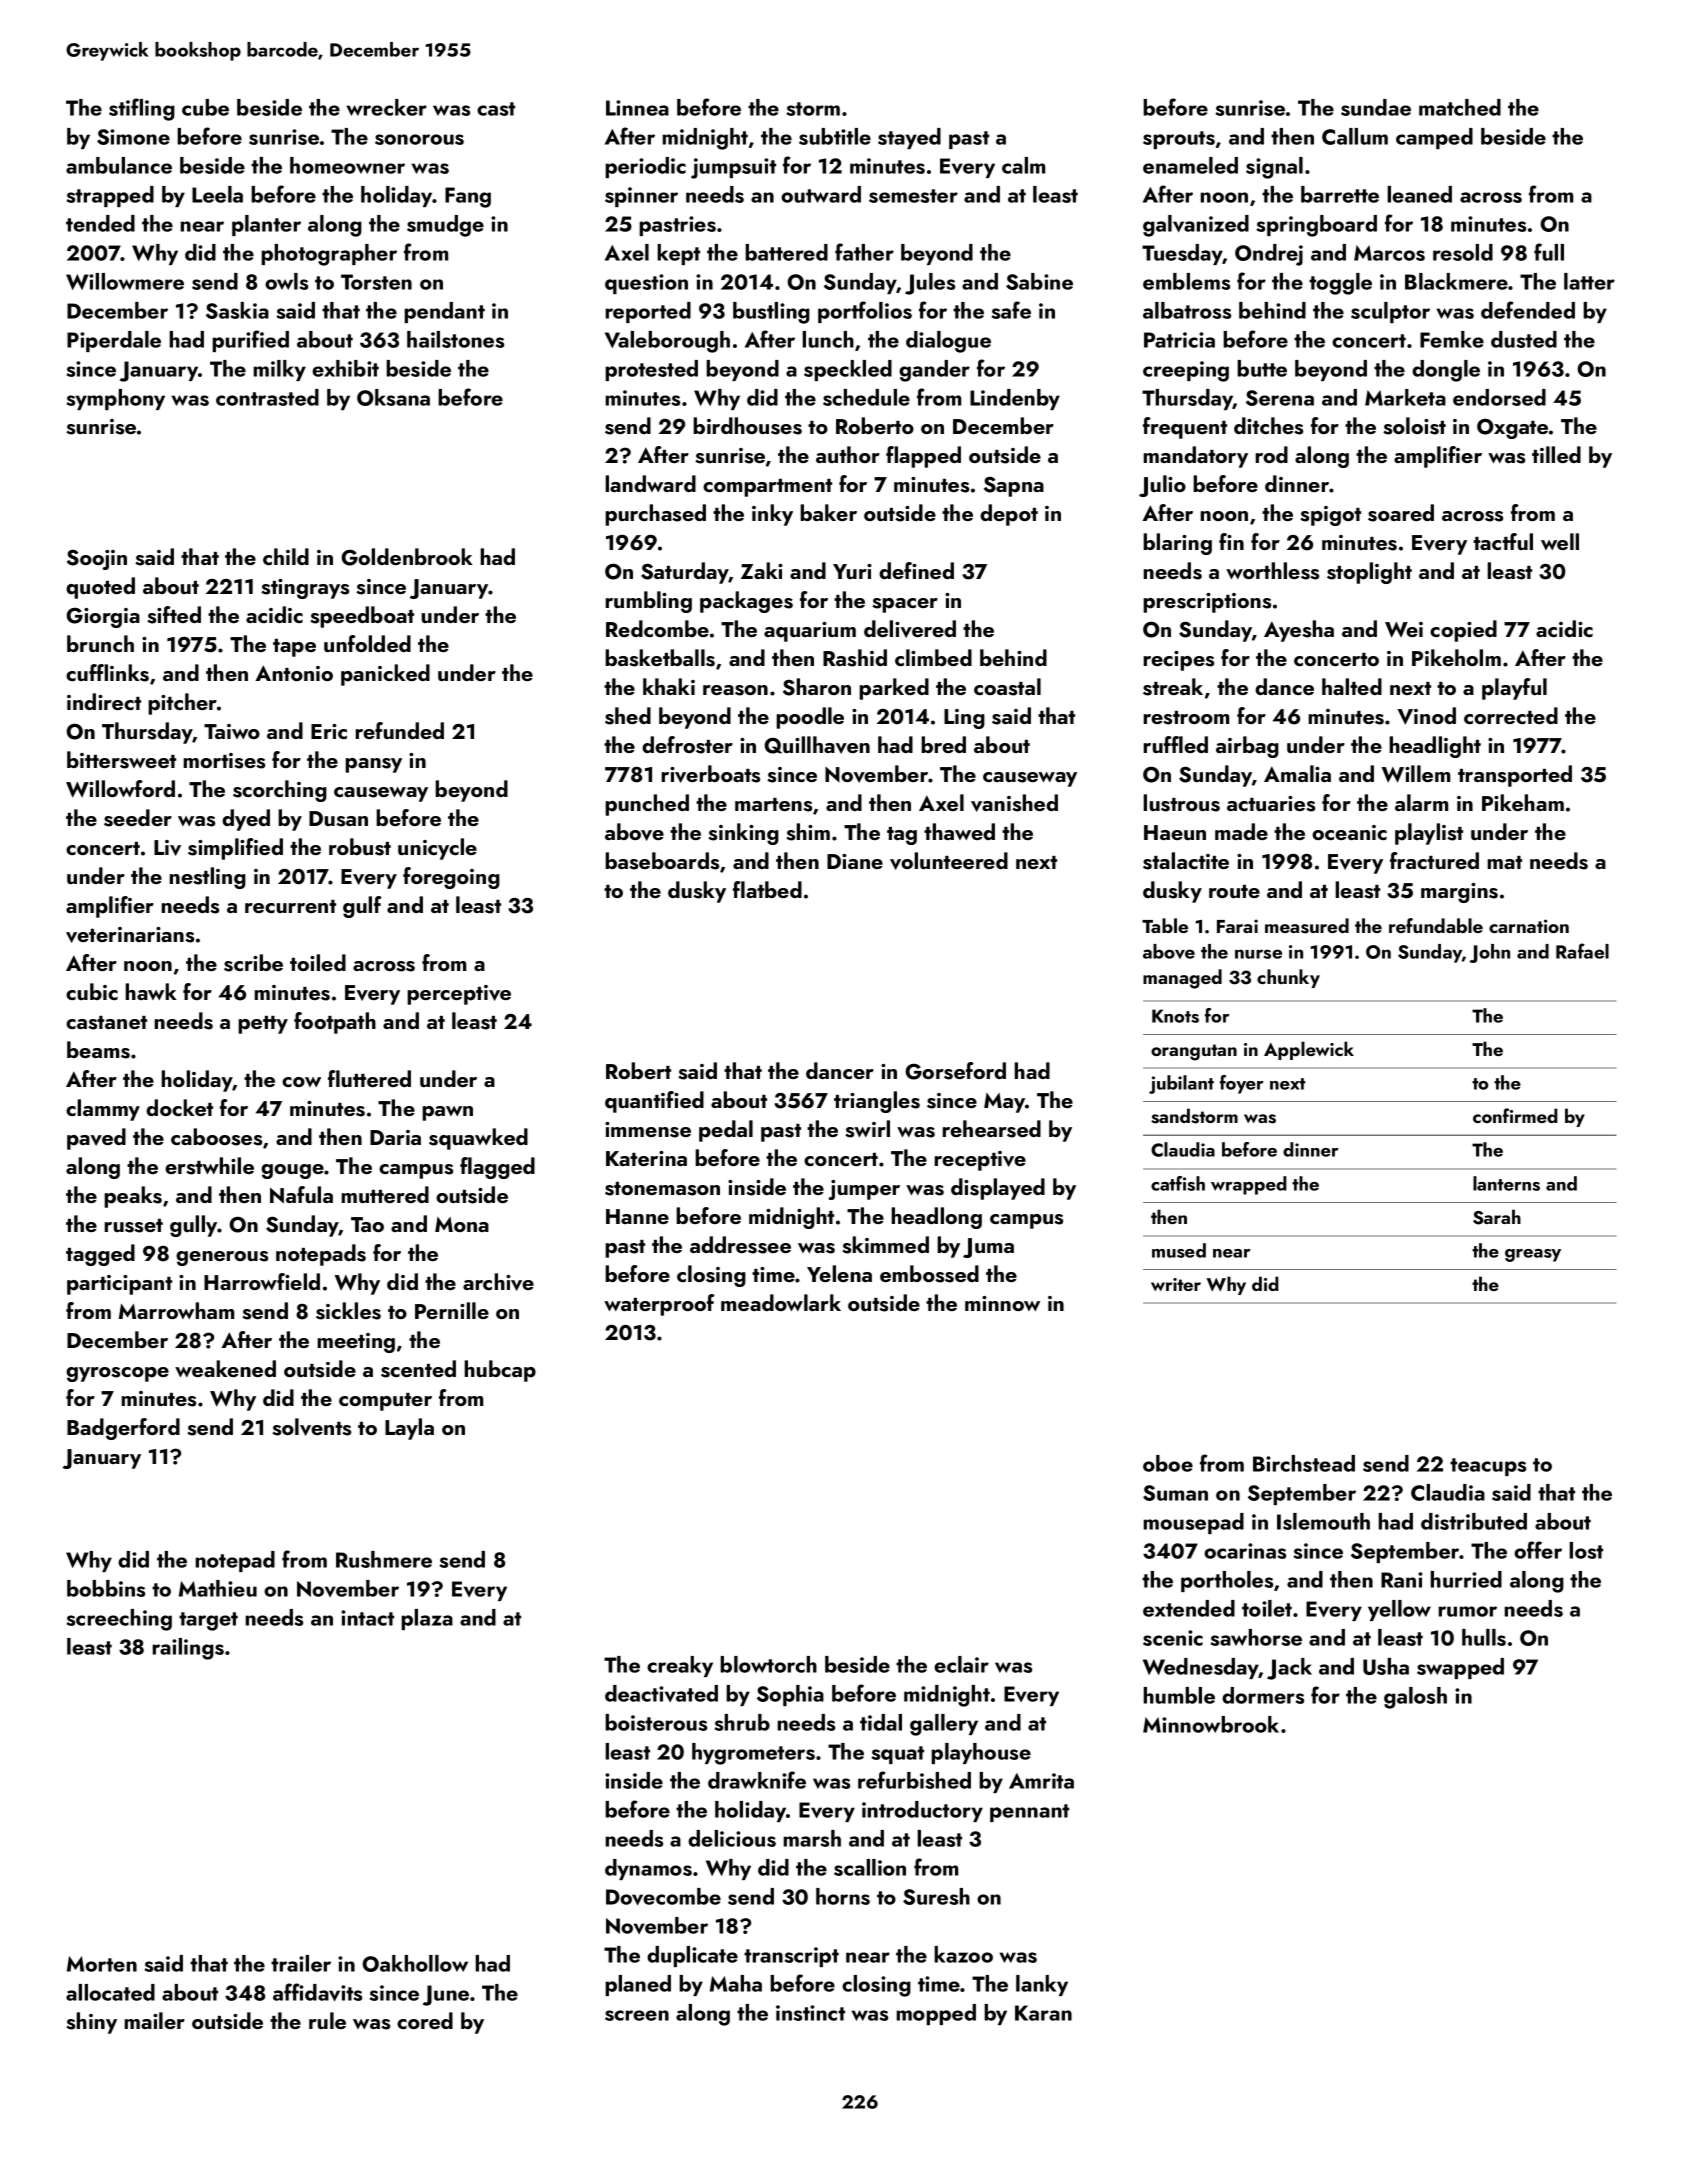  What do you see at coordinates (654, 1102) in the screenshot?
I see `quantified` at bounding box center [654, 1102].
